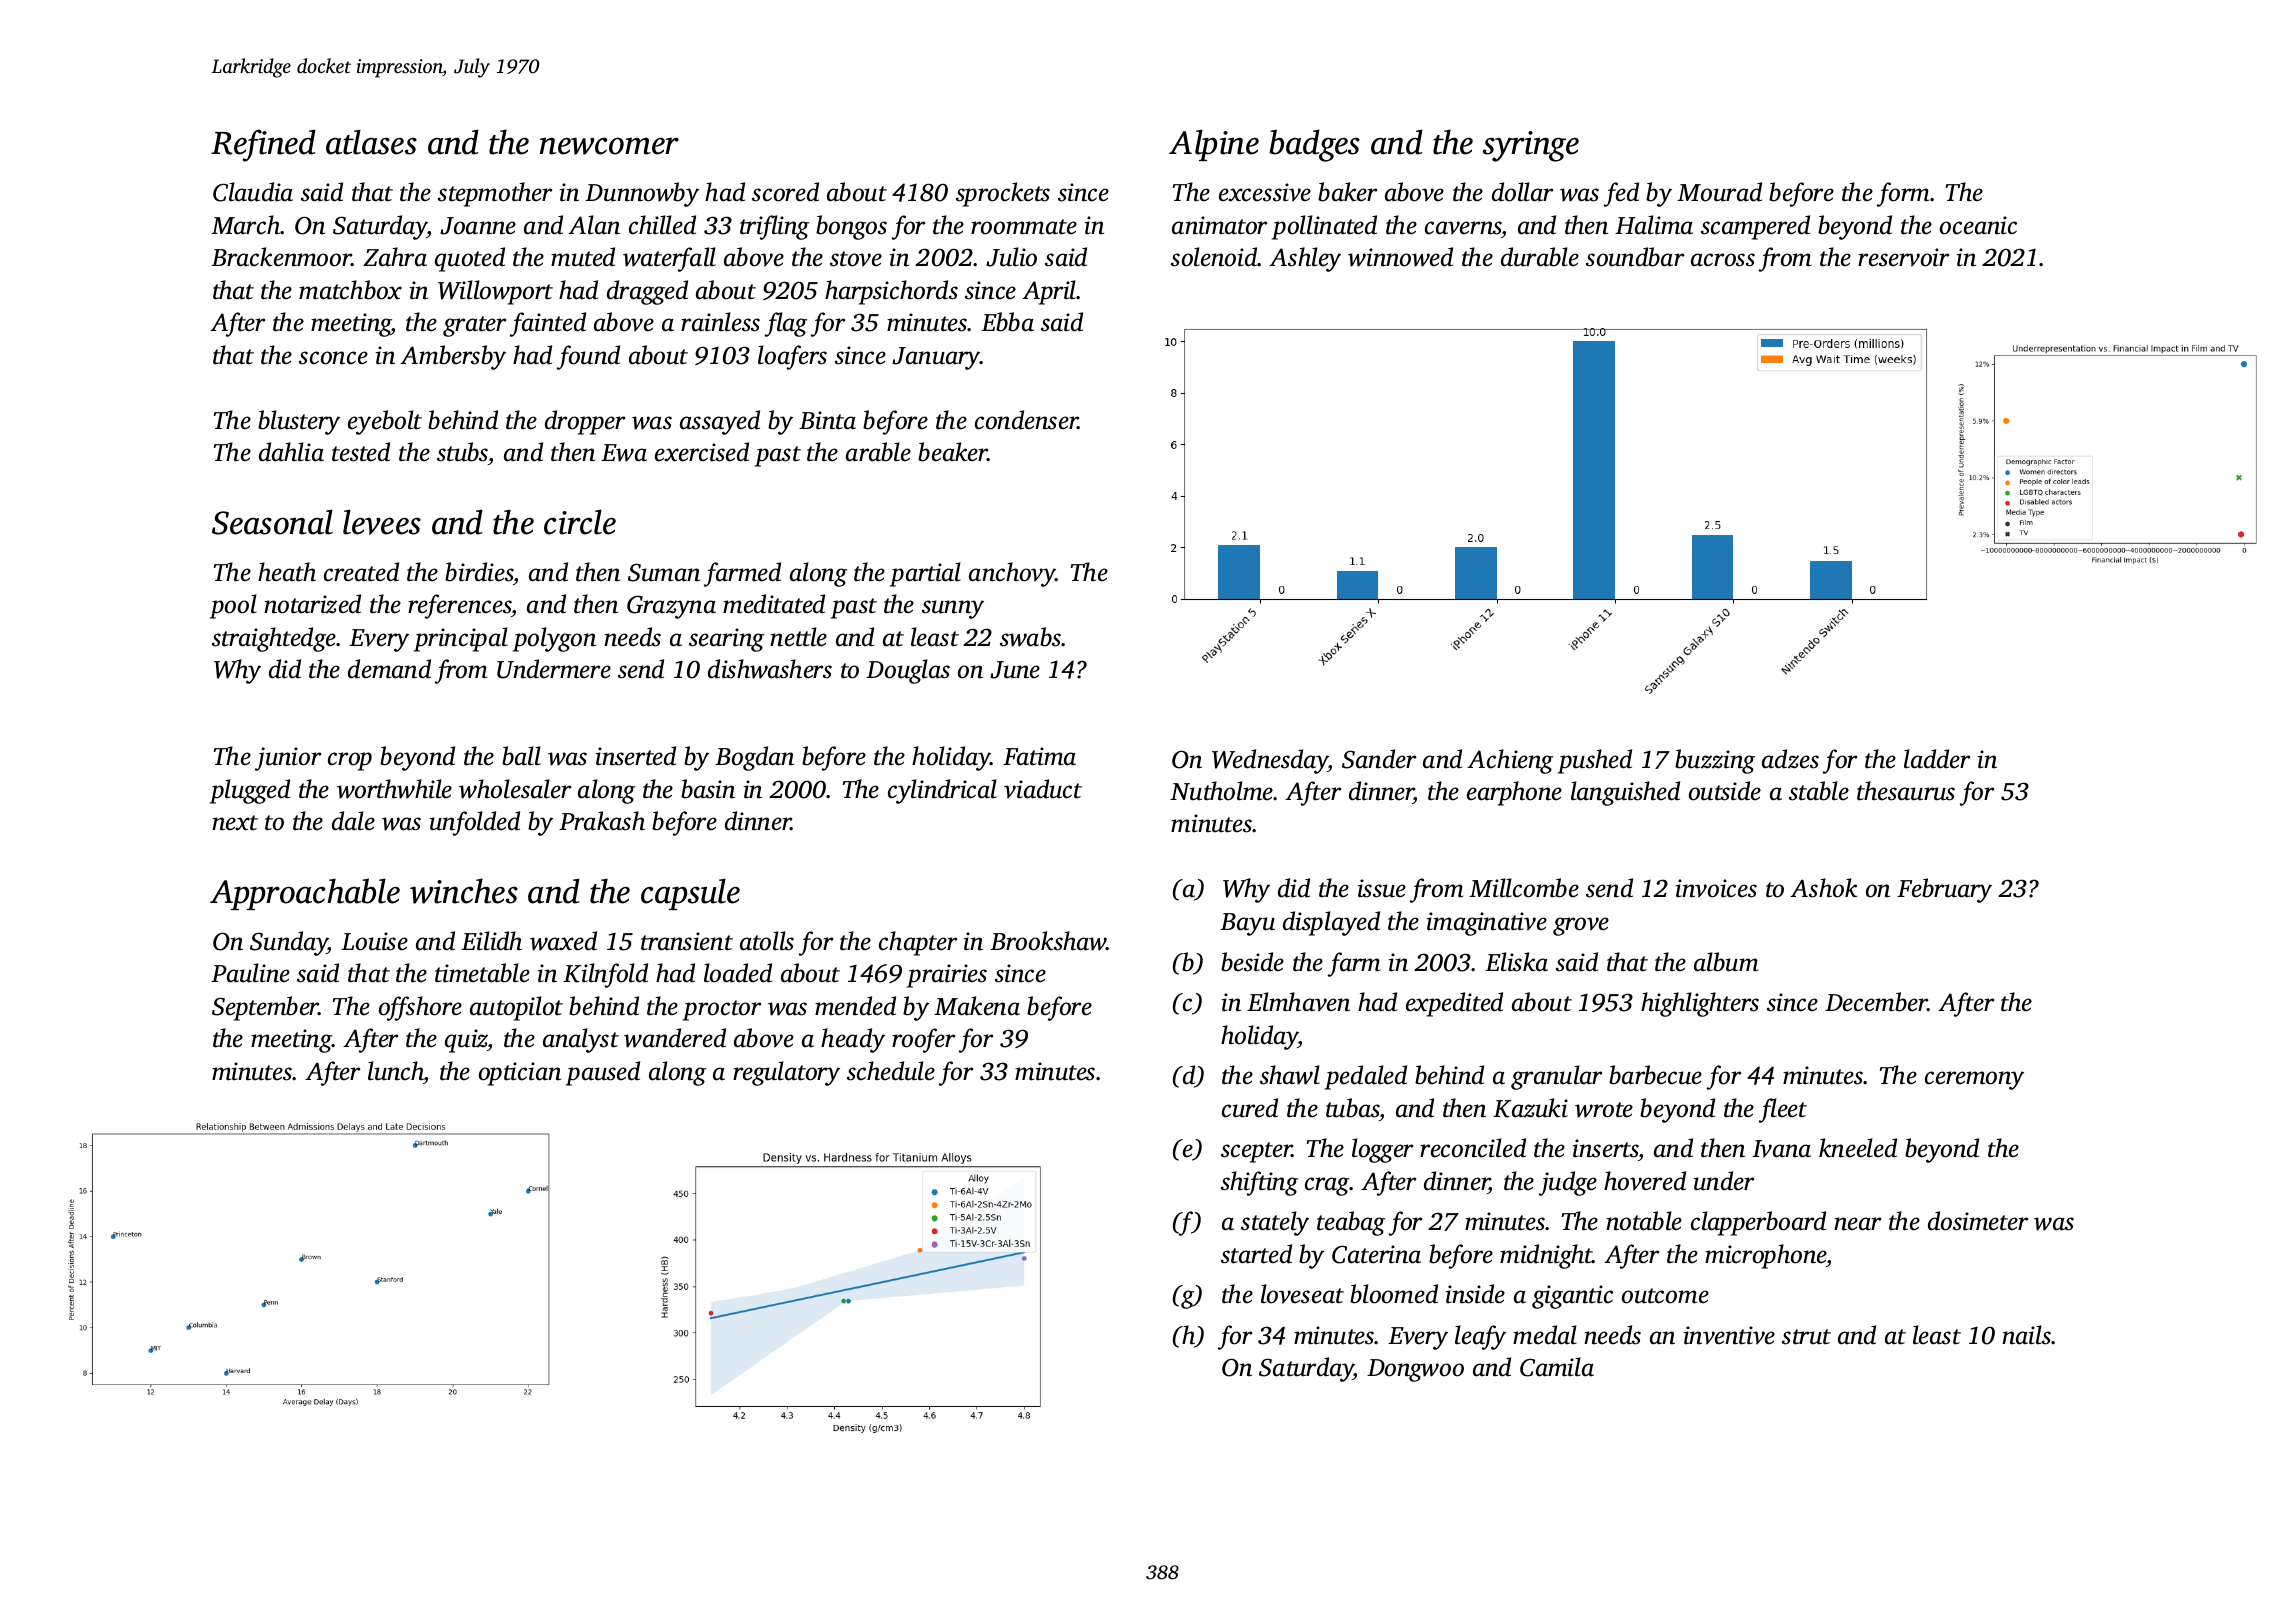  I want to click on Binta, so click(827, 420).
